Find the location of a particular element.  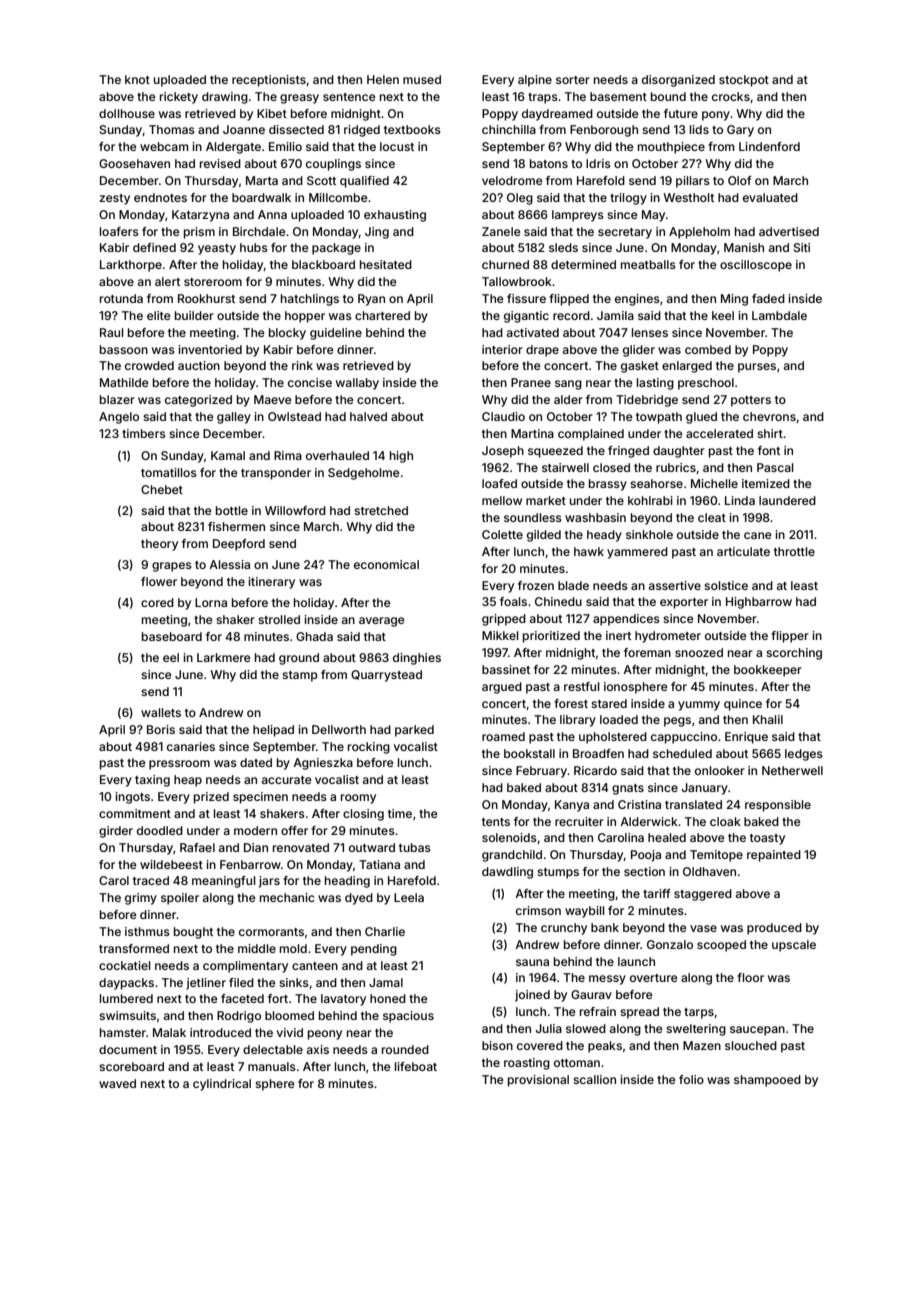

baseboard is located at coordinates (172, 636).
